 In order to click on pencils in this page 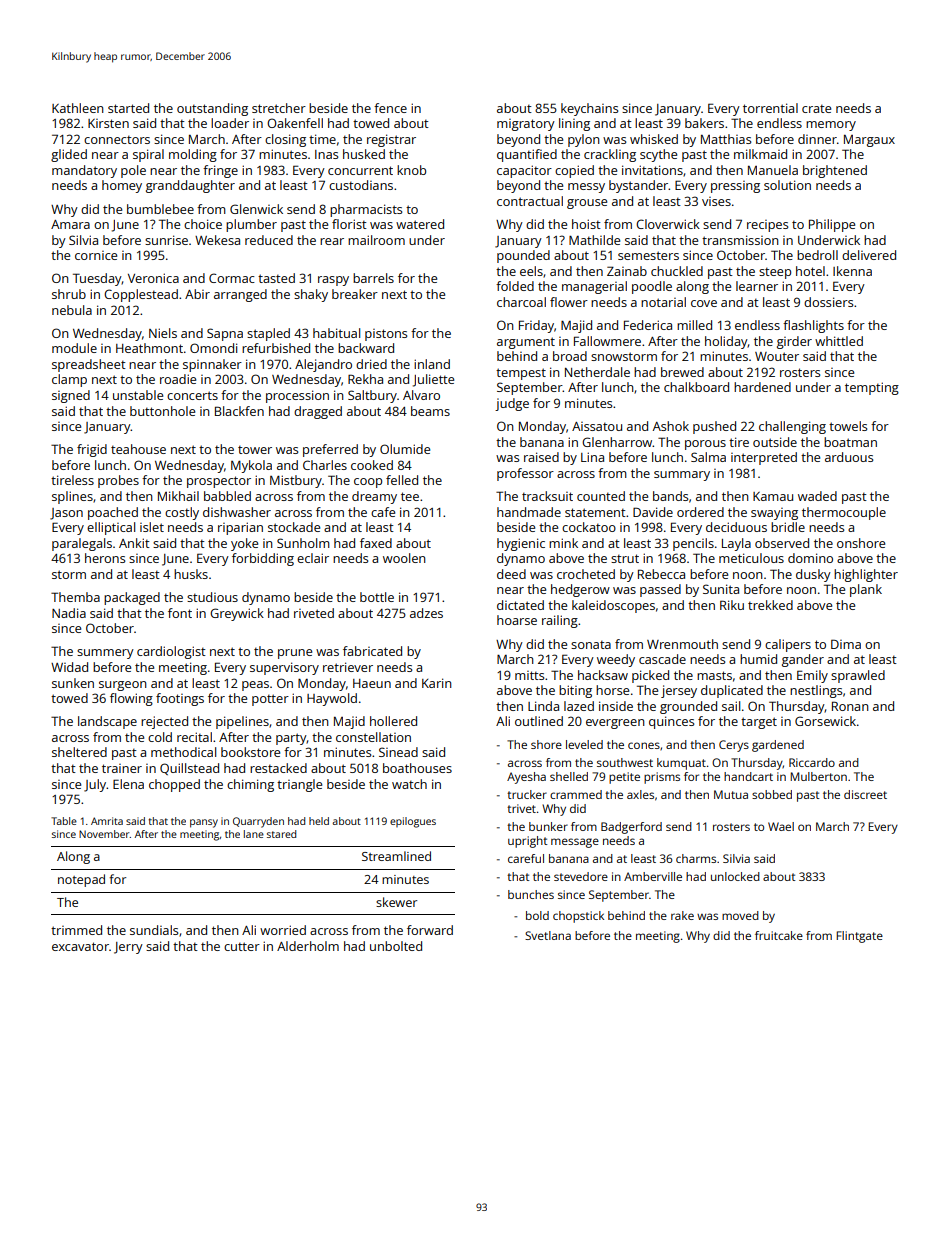, I will do `click(693, 544)`.
